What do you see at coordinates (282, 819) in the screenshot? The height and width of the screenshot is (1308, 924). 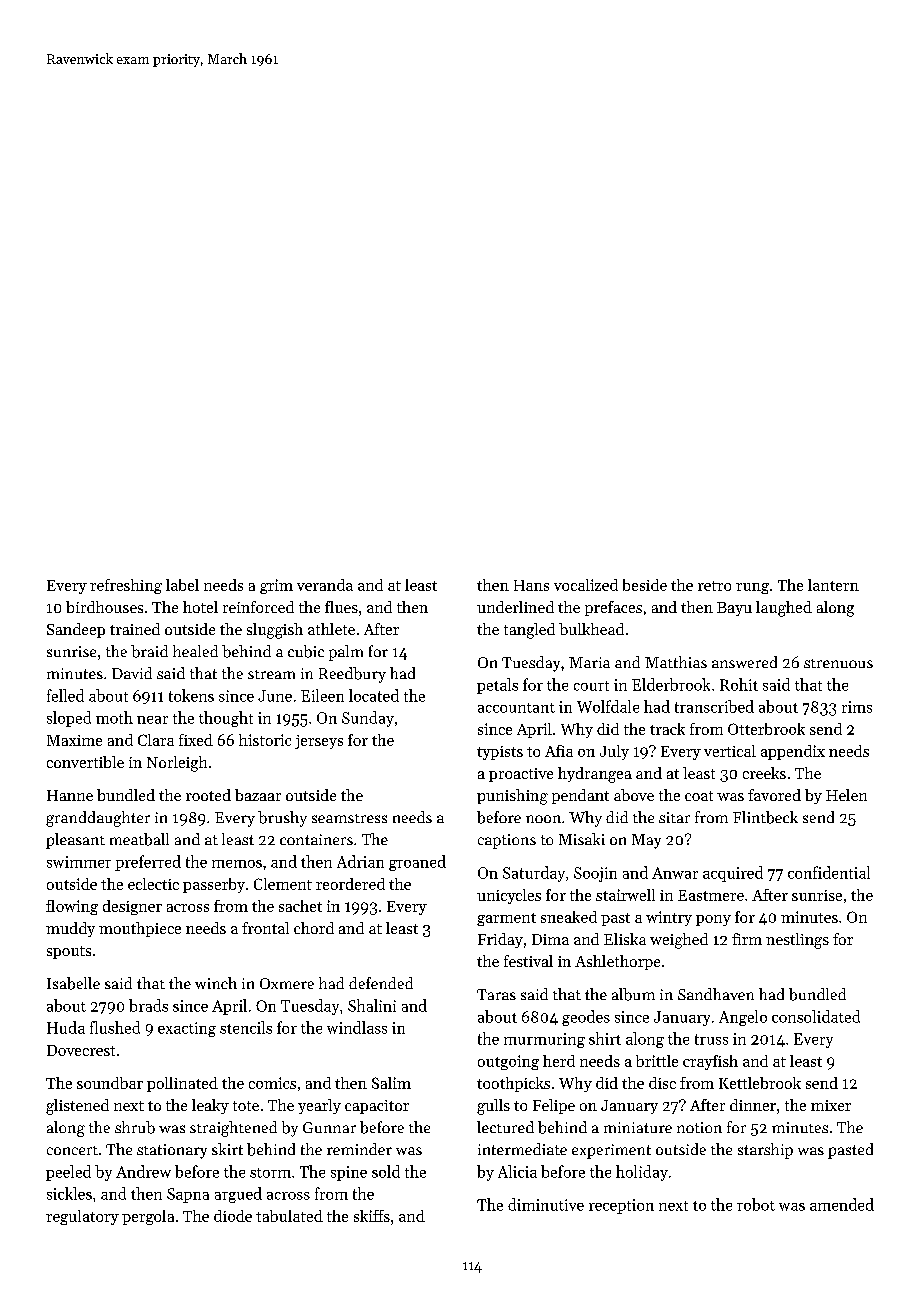 I see `brushy` at bounding box center [282, 819].
